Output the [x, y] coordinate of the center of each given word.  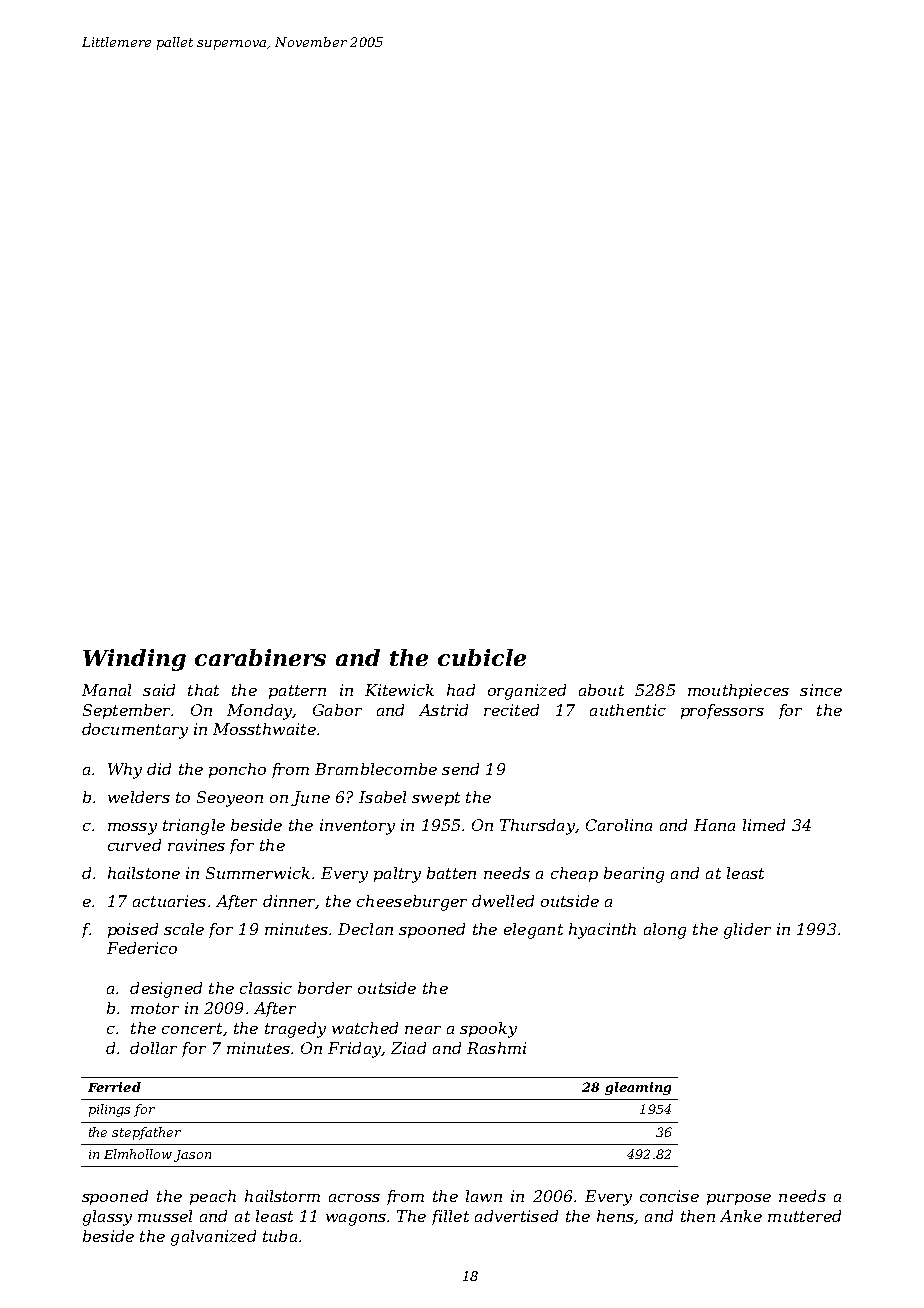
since [821, 690]
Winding [134, 660]
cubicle [482, 657]
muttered [804, 1216]
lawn [484, 1196]
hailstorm [282, 1196]
